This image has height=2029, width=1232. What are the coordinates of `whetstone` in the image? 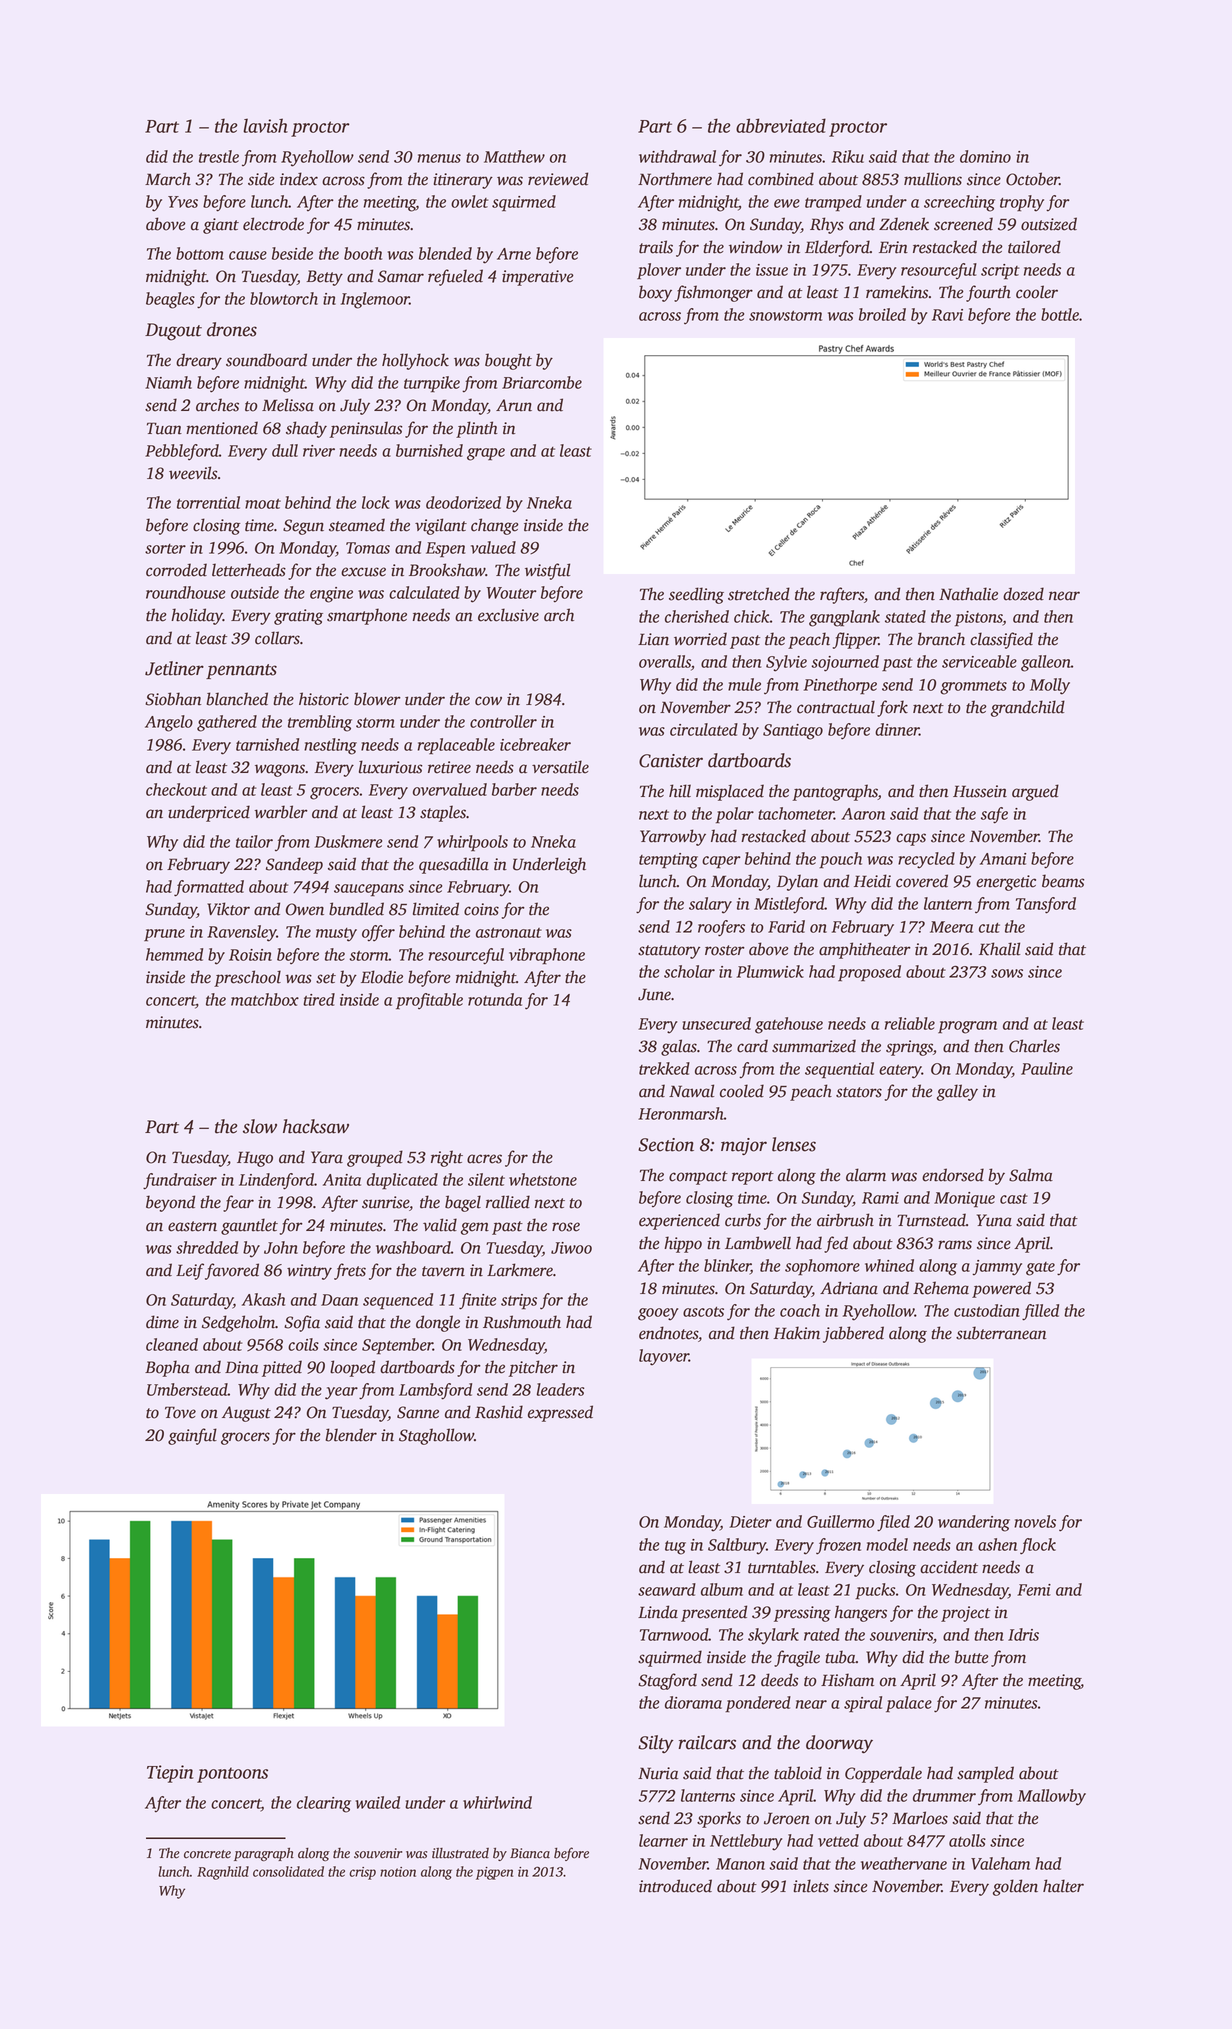 It's located at (543, 1179).
